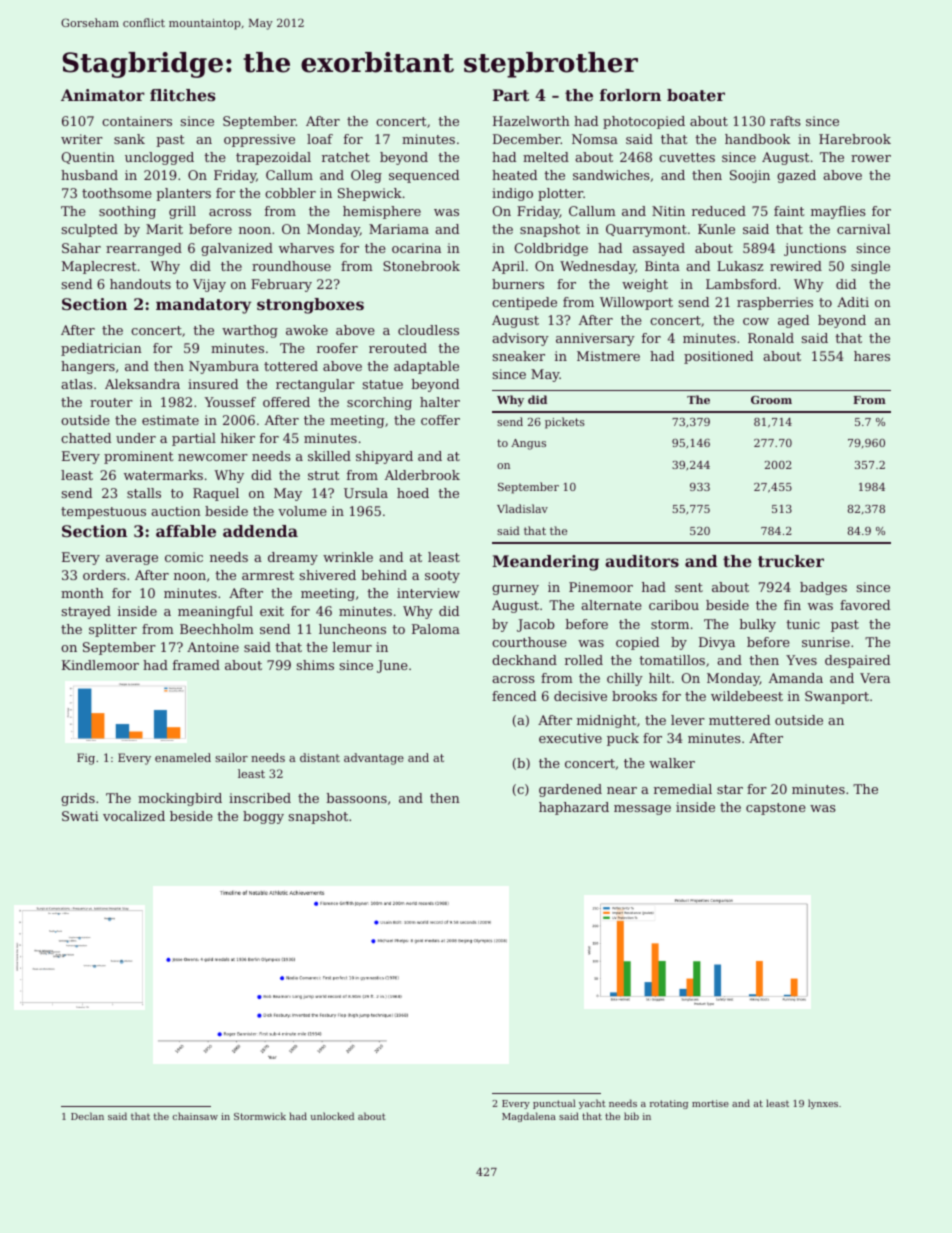  What do you see at coordinates (785, 121) in the screenshot?
I see `rafts` at bounding box center [785, 121].
